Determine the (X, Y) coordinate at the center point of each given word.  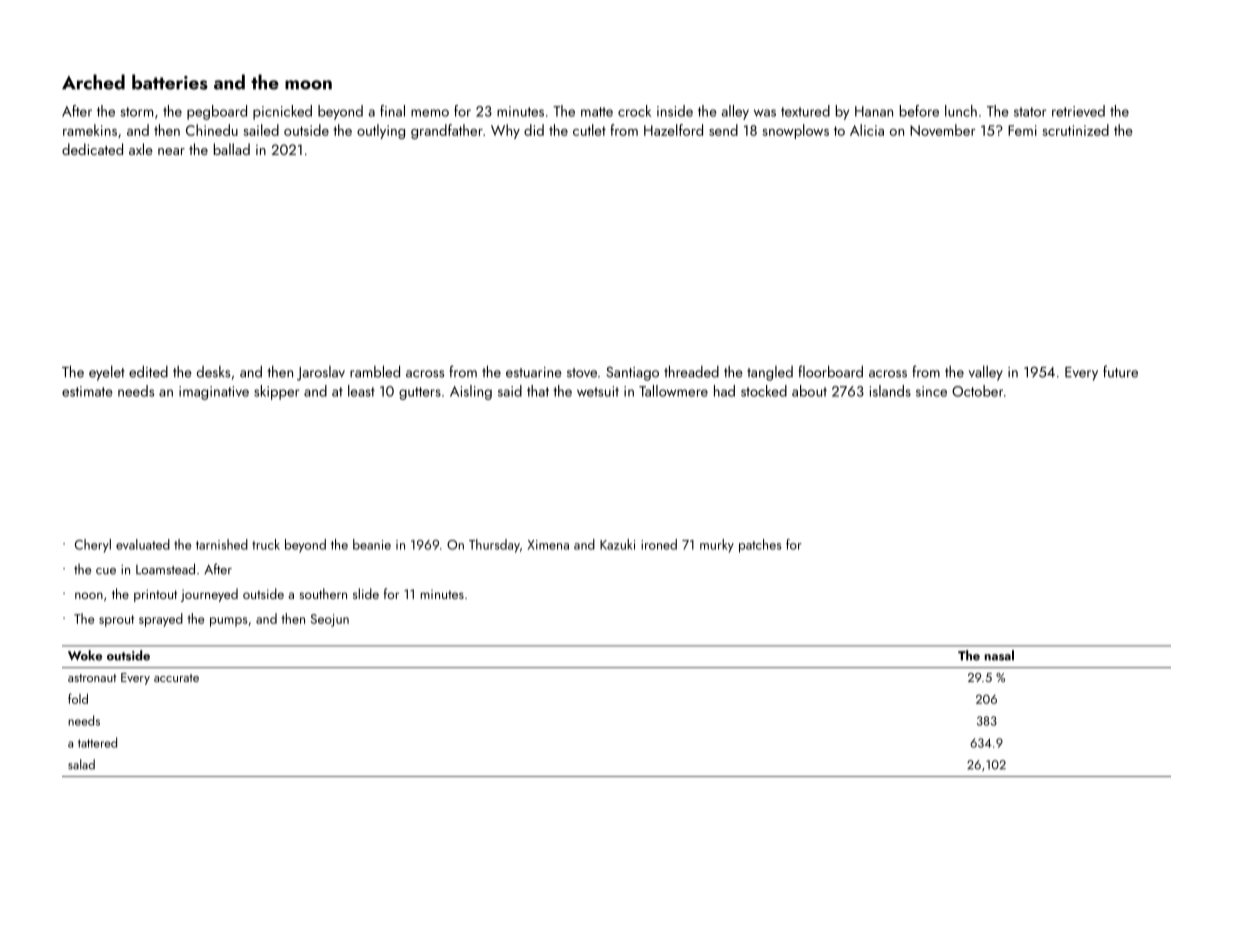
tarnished (222, 544)
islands (890, 391)
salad (81, 764)
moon (308, 85)
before (919, 111)
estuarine (534, 372)
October (977, 391)
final (392, 111)
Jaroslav (321, 373)
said (510, 391)
